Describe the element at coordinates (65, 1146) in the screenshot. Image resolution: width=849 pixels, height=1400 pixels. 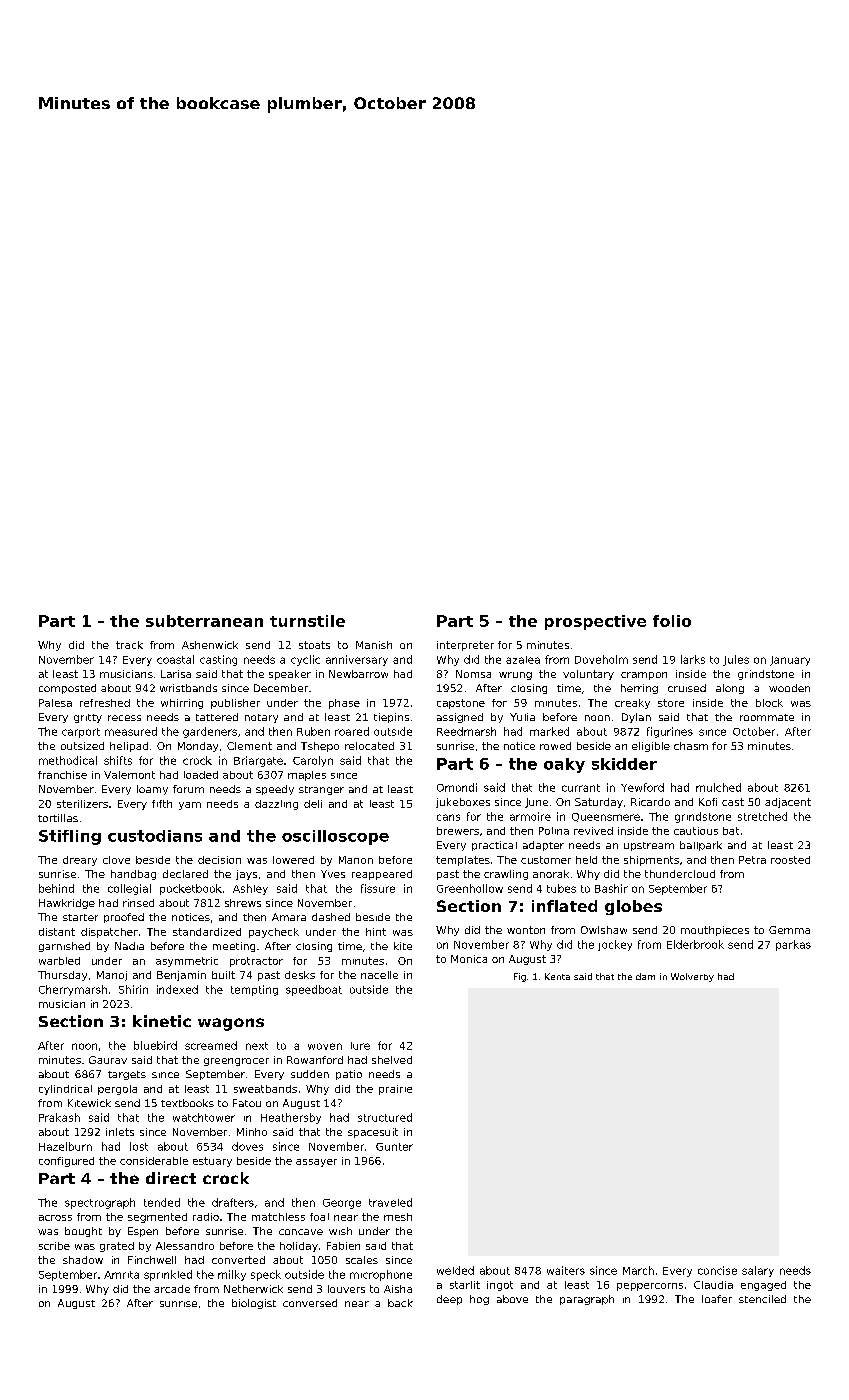
I see `Hazelburn` at that location.
